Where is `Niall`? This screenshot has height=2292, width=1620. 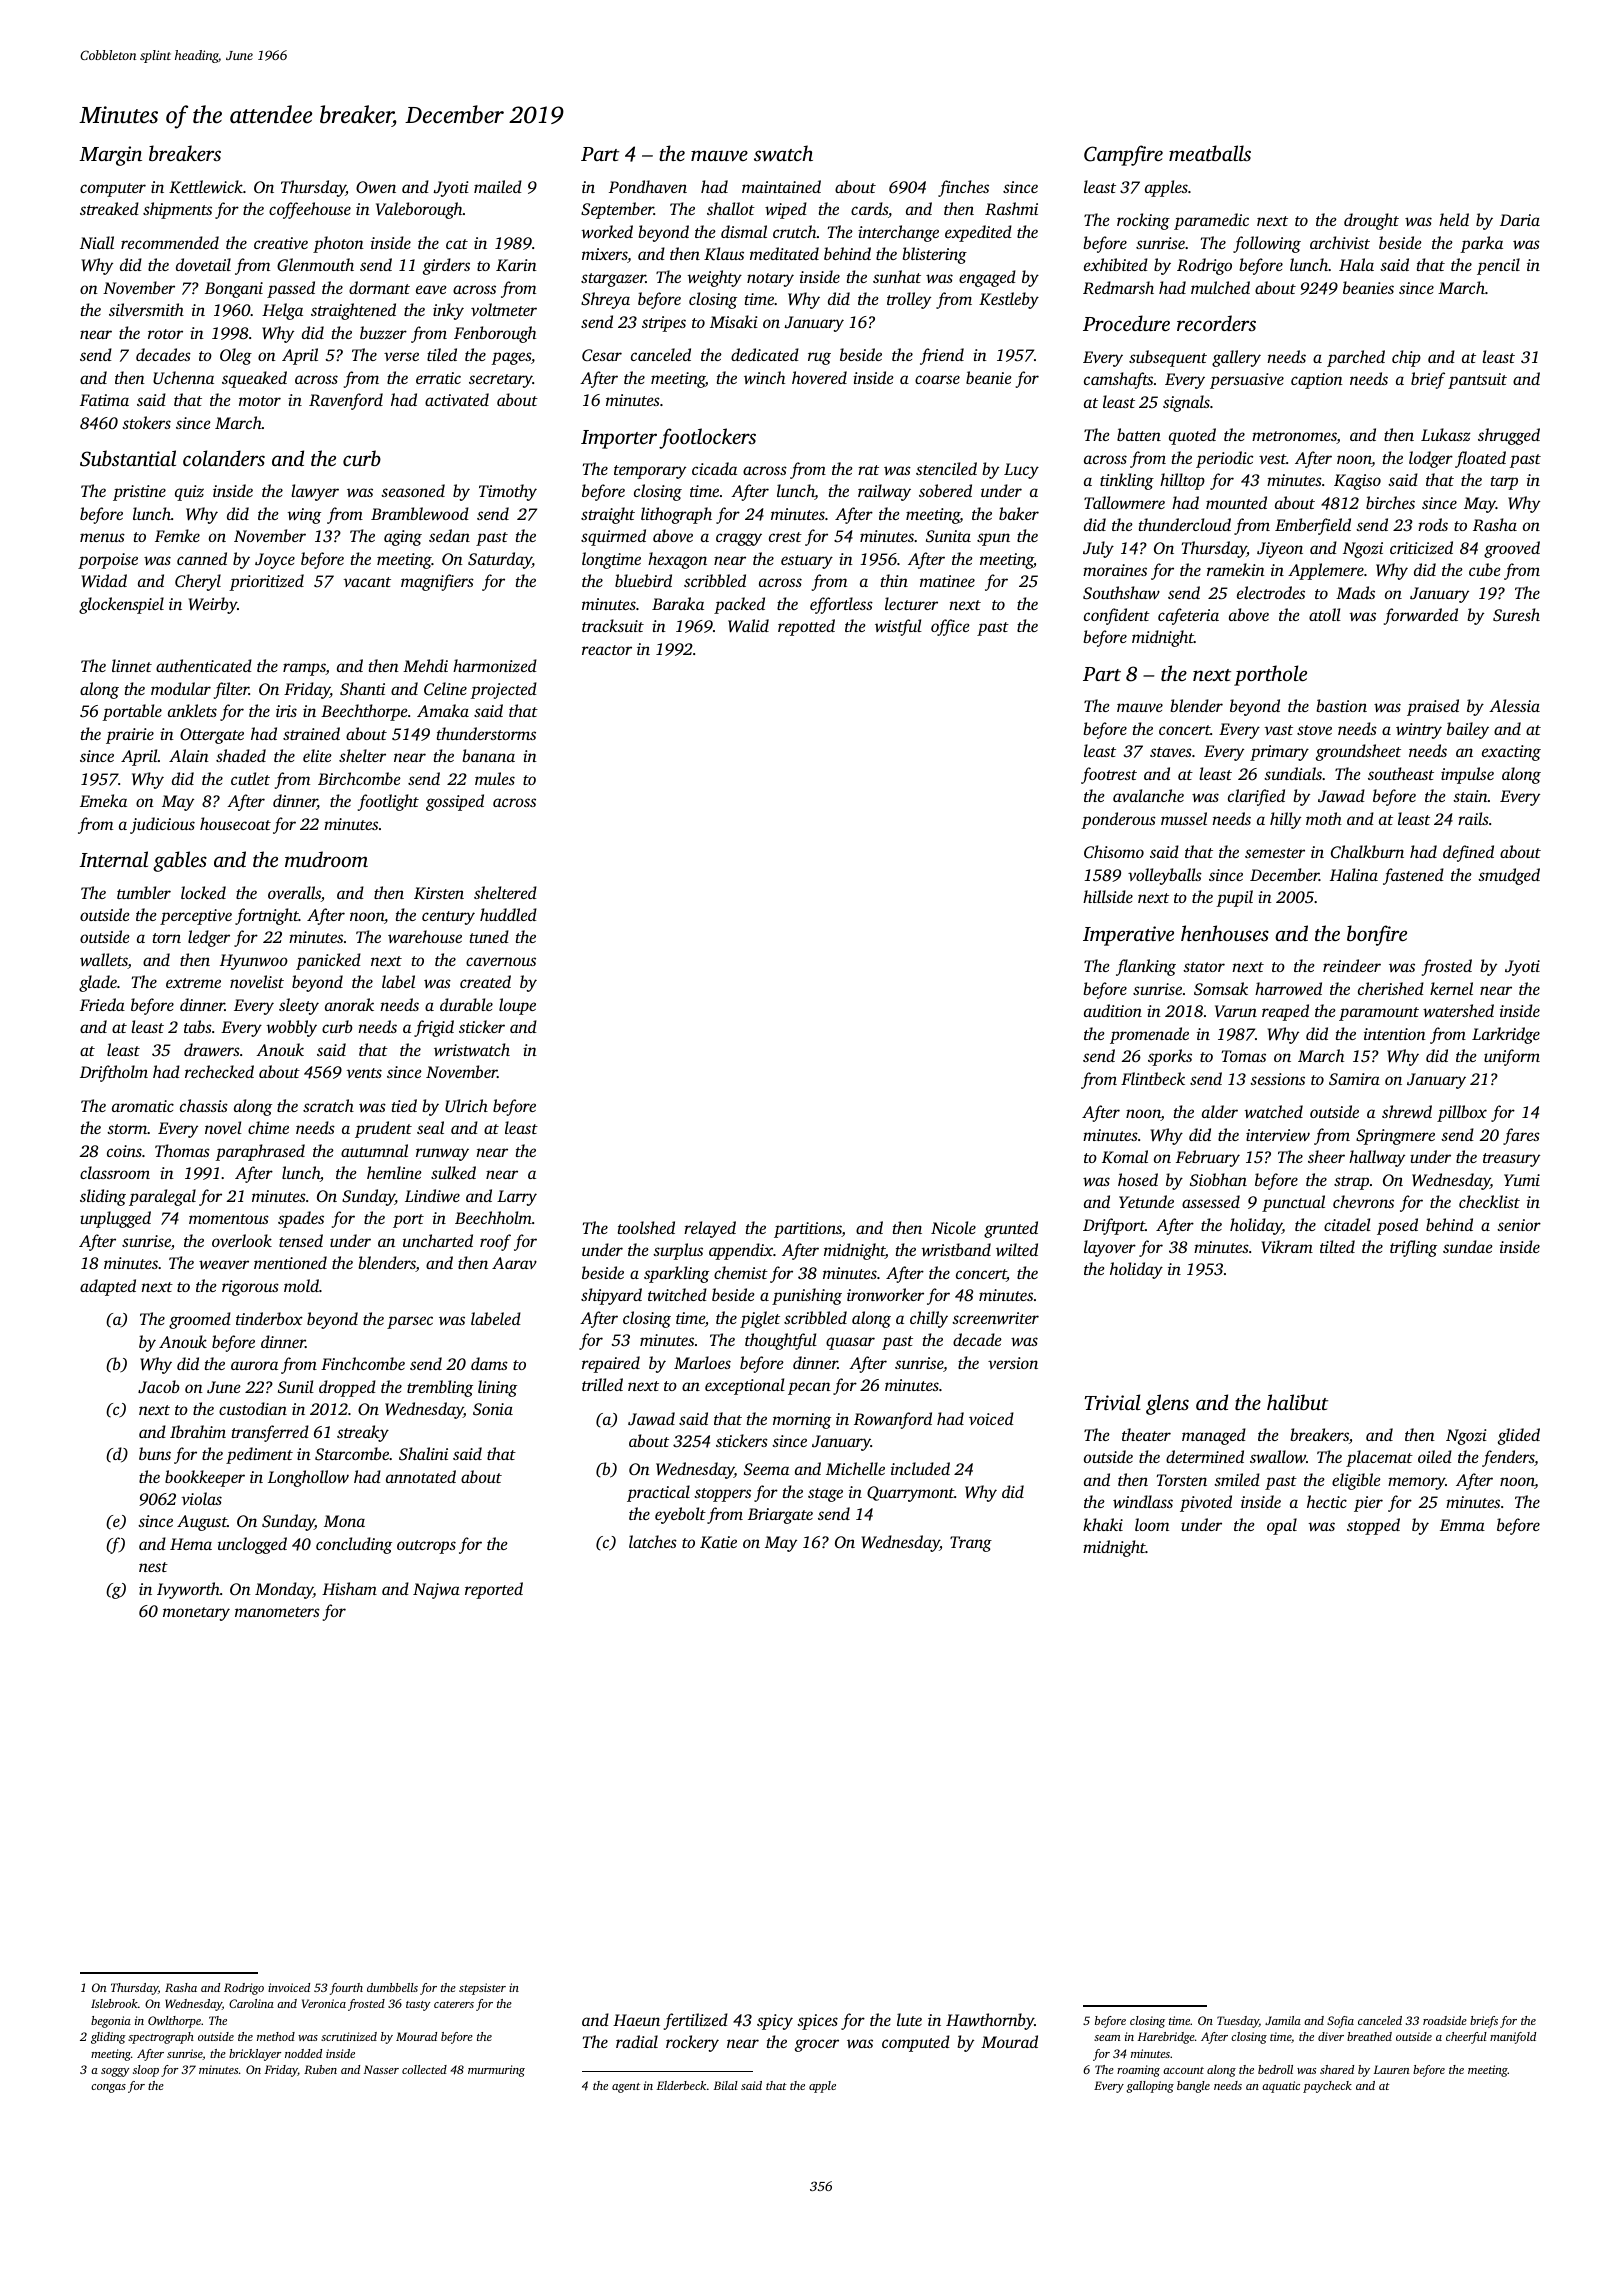 Niall is located at coordinates (97, 242).
